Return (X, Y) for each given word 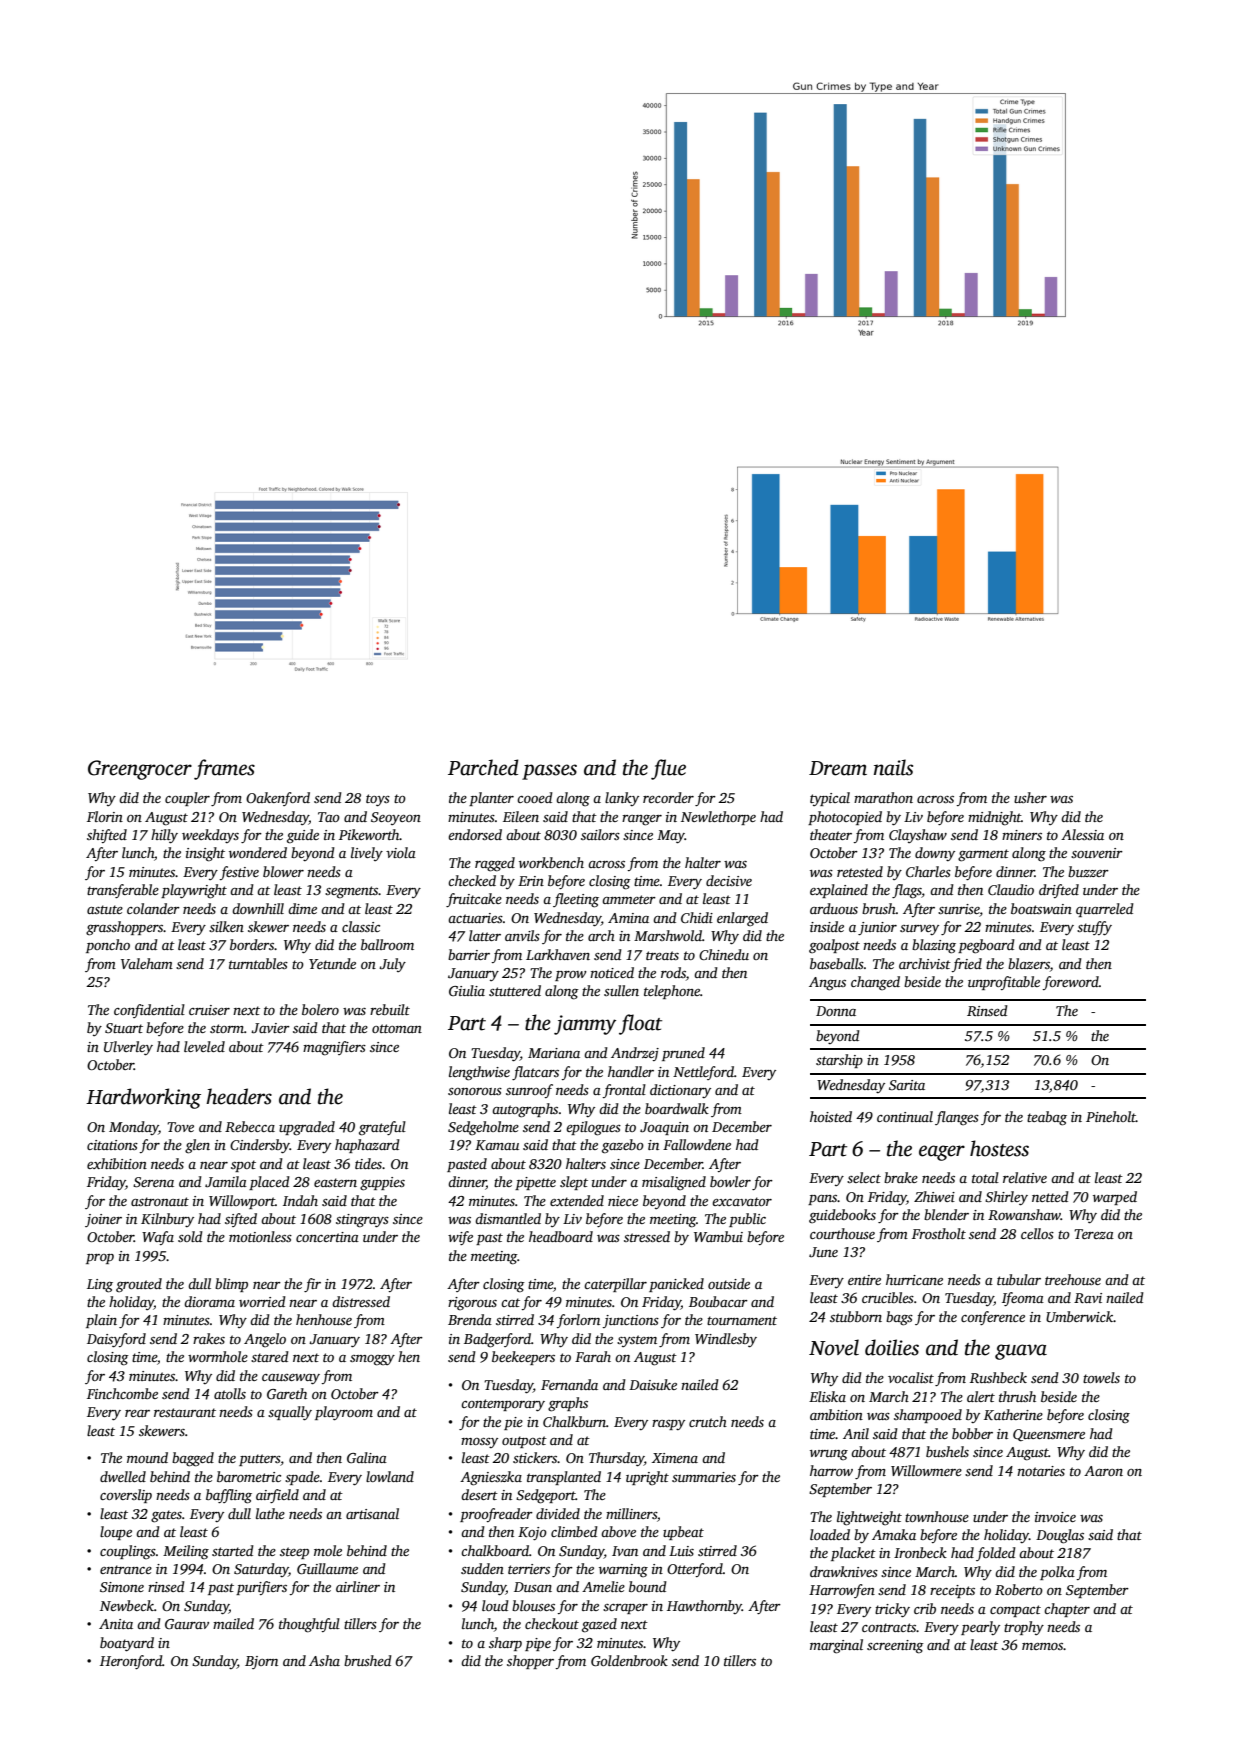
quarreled (1105, 910)
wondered (258, 852)
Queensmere (1049, 1435)
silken (226, 926)
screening (895, 1647)
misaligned (674, 1183)
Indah (300, 1200)
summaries (704, 1477)
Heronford (131, 1662)
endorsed (475, 834)
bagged (193, 1459)
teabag (1047, 1118)
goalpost (834, 946)
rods (673, 972)
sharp (505, 1644)
